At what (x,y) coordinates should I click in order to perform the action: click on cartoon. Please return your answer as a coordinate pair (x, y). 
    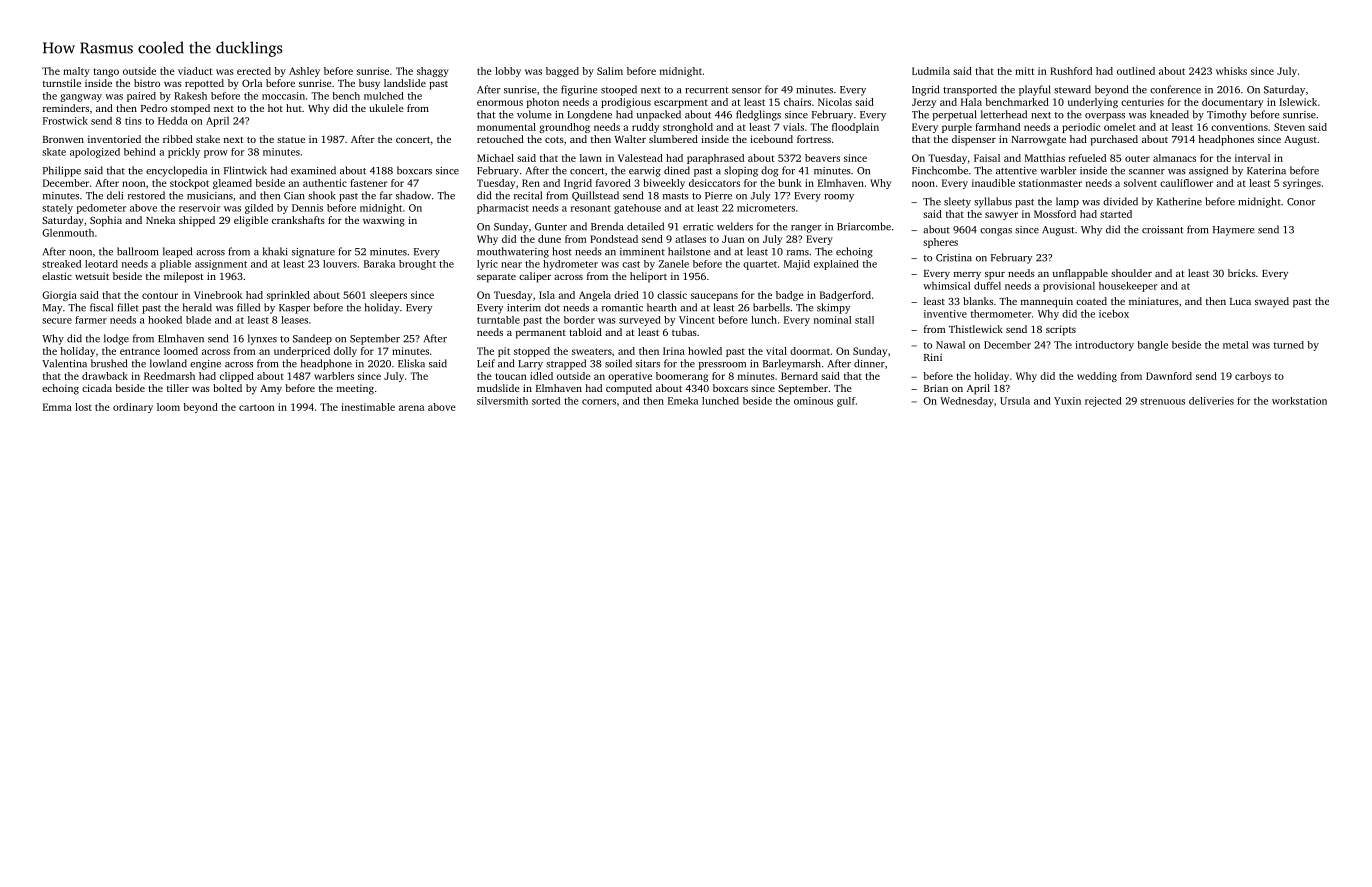
    Looking at the image, I should click on (257, 407).
